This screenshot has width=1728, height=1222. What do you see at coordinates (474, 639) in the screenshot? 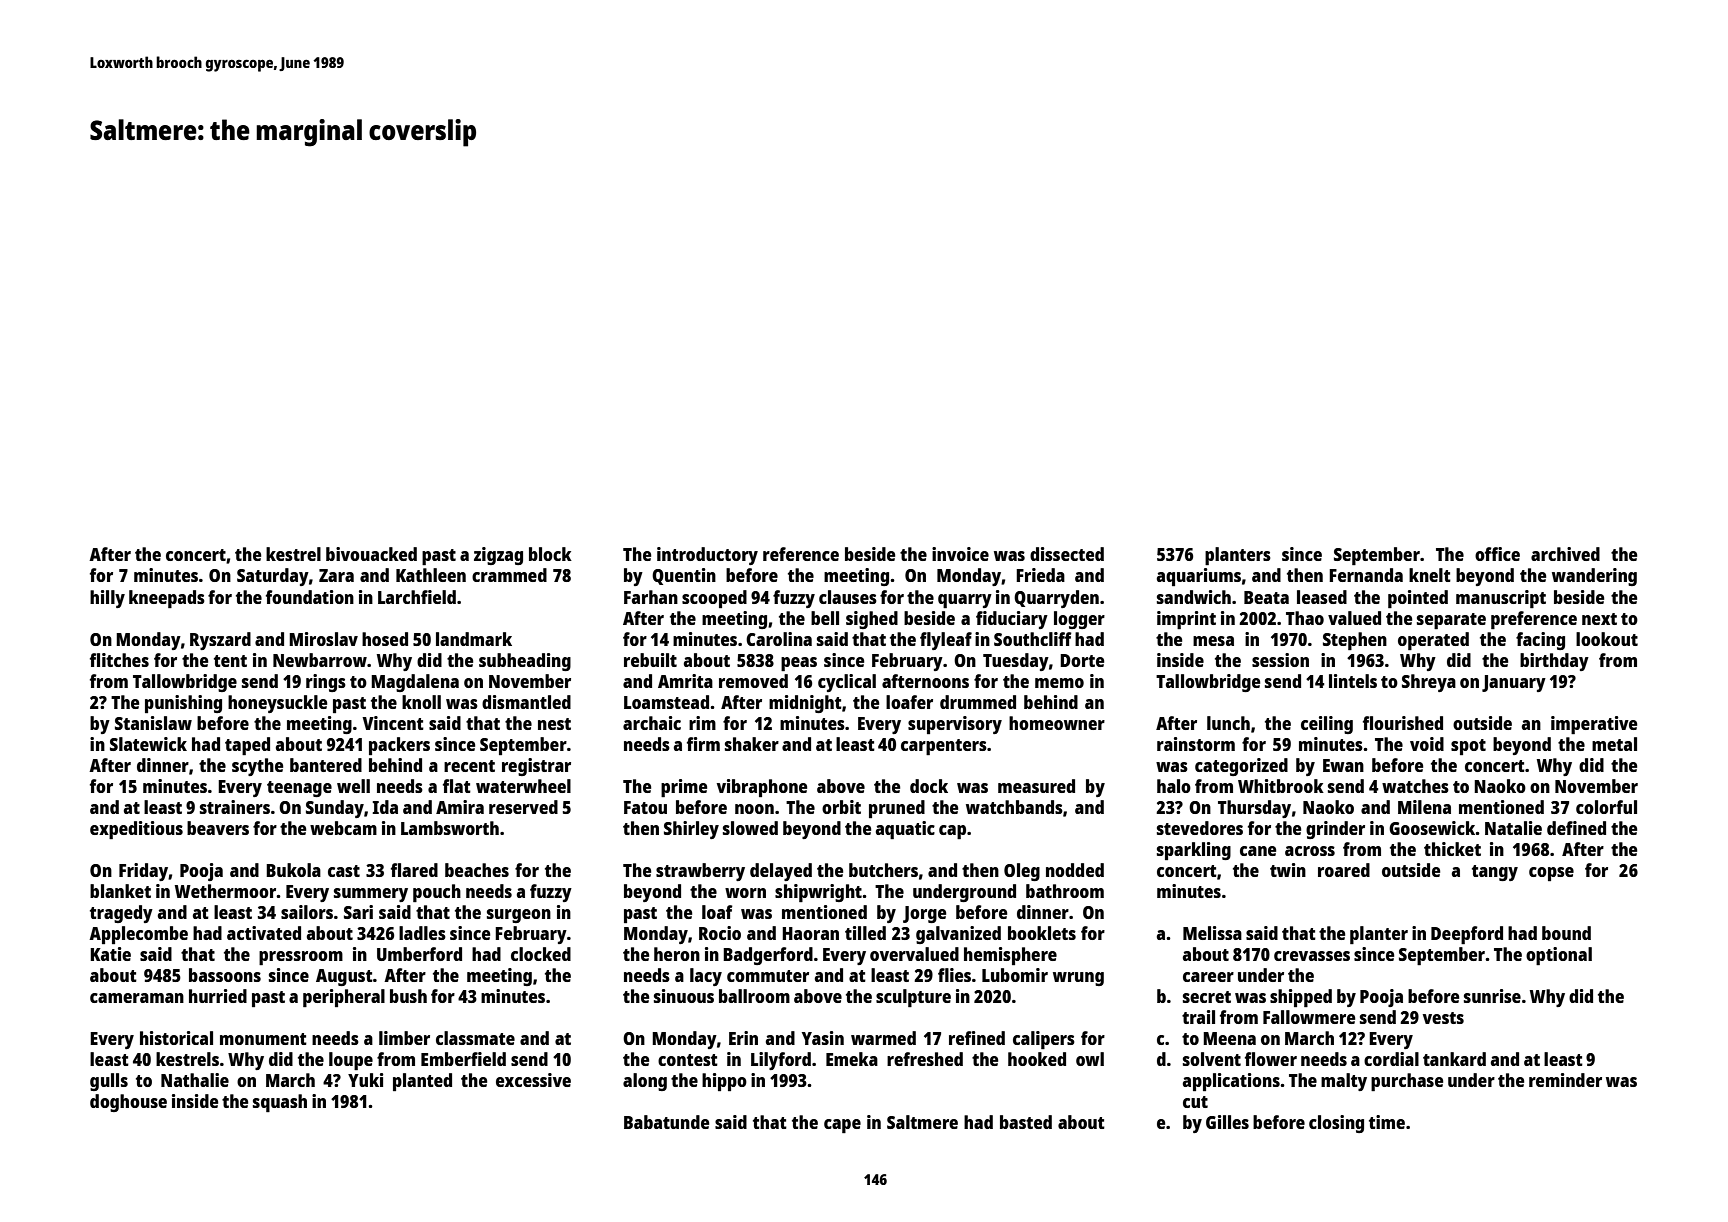
I see `landmark` at bounding box center [474, 639].
